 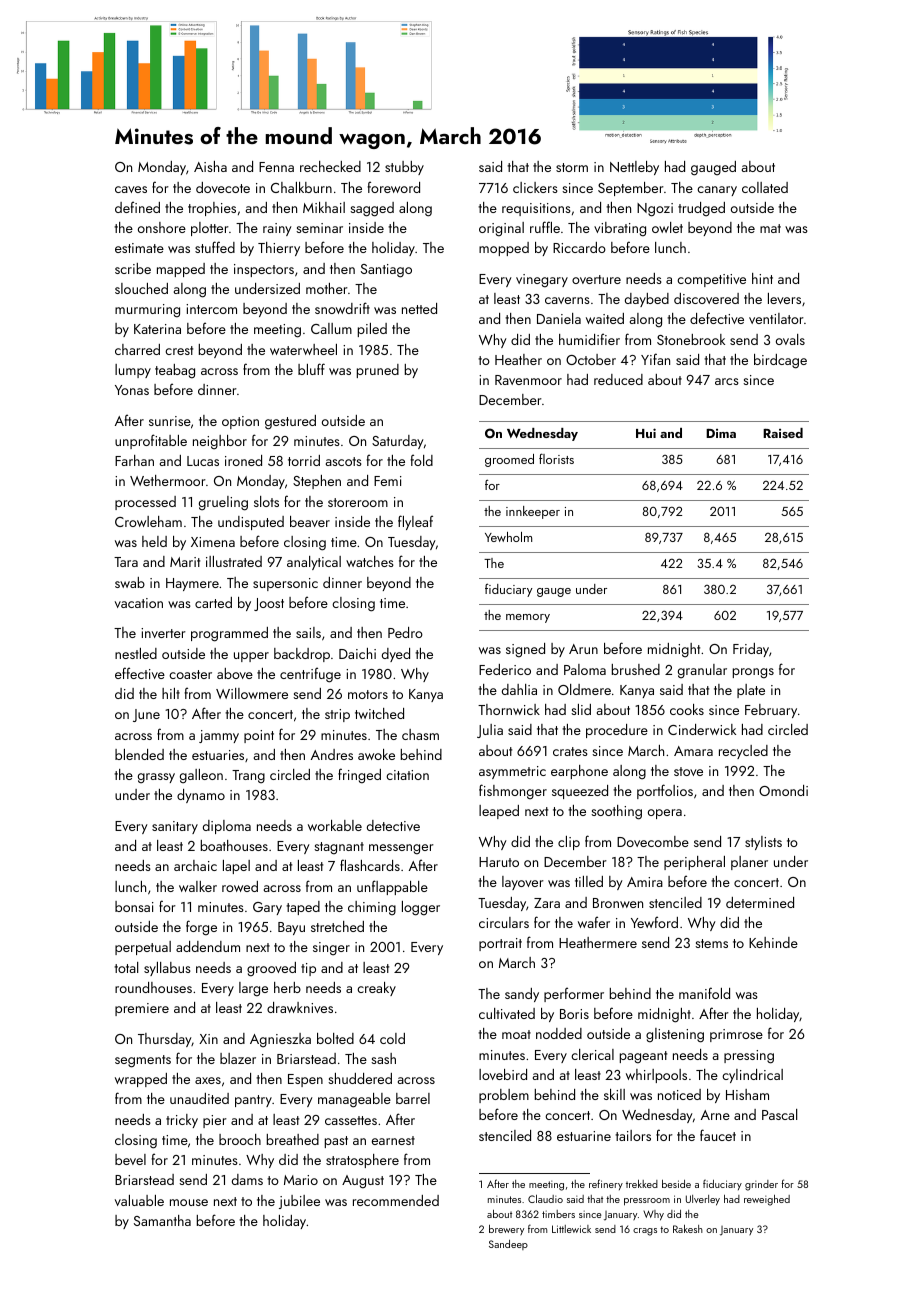 What do you see at coordinates (763, 843) in the image?
I see `stylists` at bounding box center [763, 843].
